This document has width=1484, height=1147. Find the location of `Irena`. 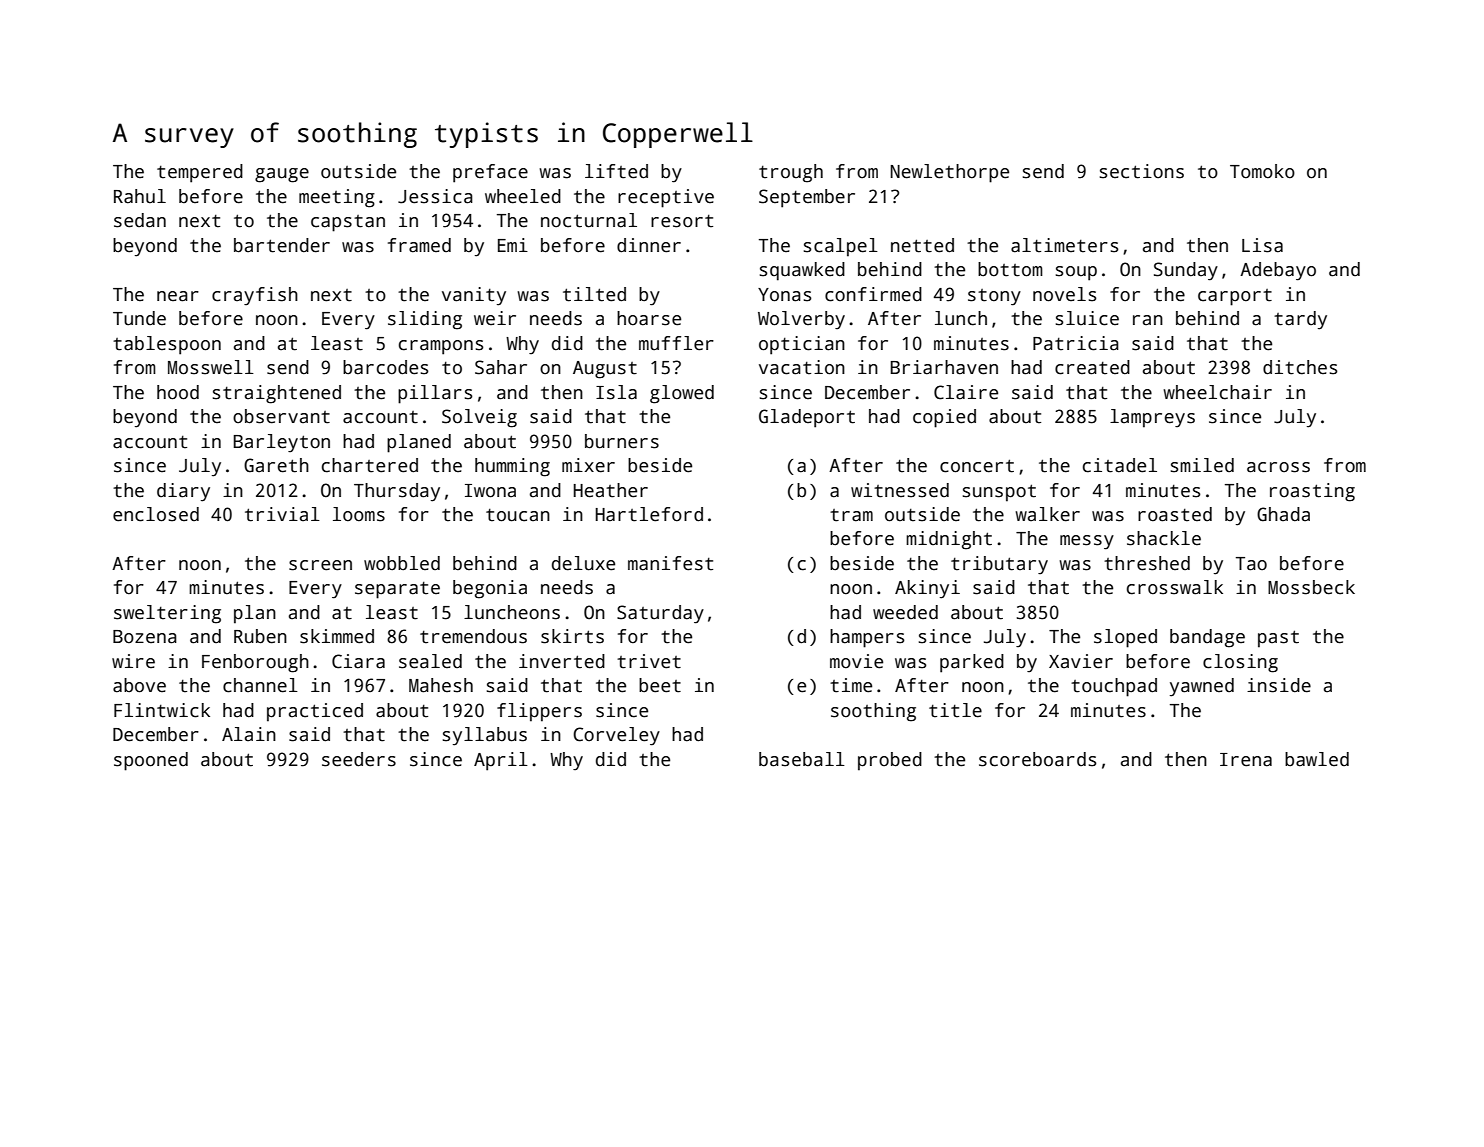

Irena is located at coordinates (1246, 760).
